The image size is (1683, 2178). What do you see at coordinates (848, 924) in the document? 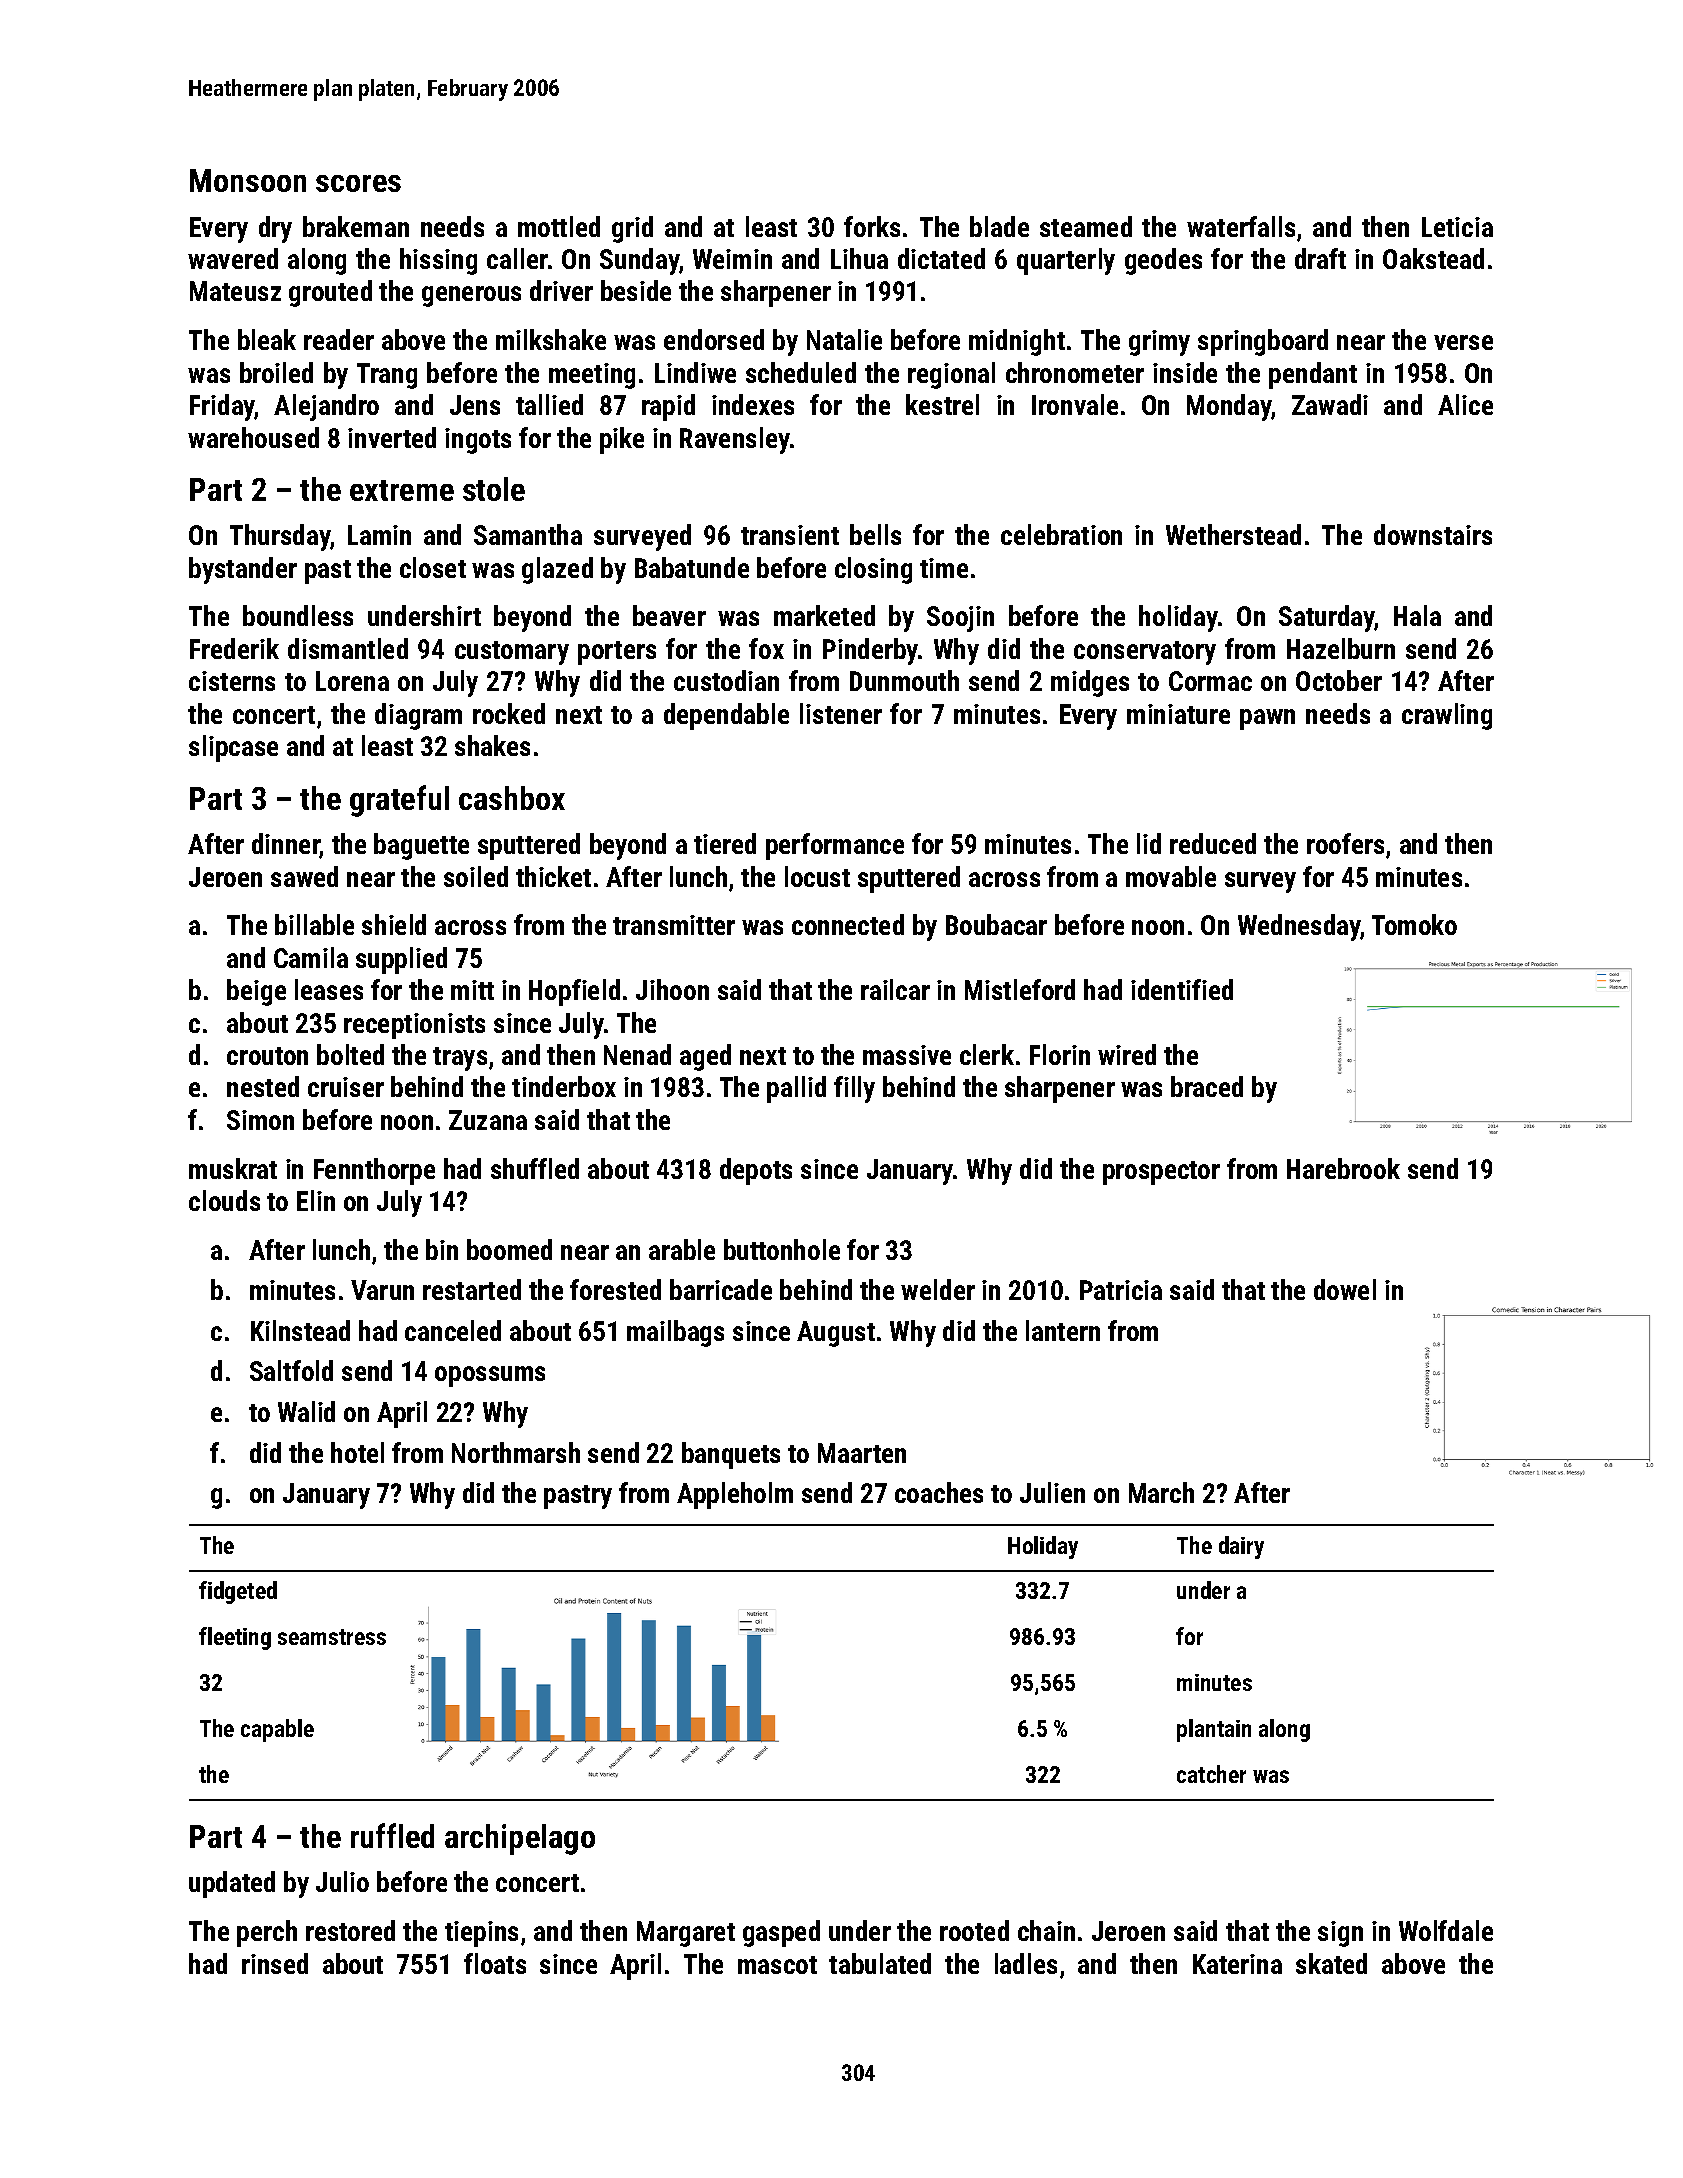
I see `connected` at bounding box center [848, 924].
